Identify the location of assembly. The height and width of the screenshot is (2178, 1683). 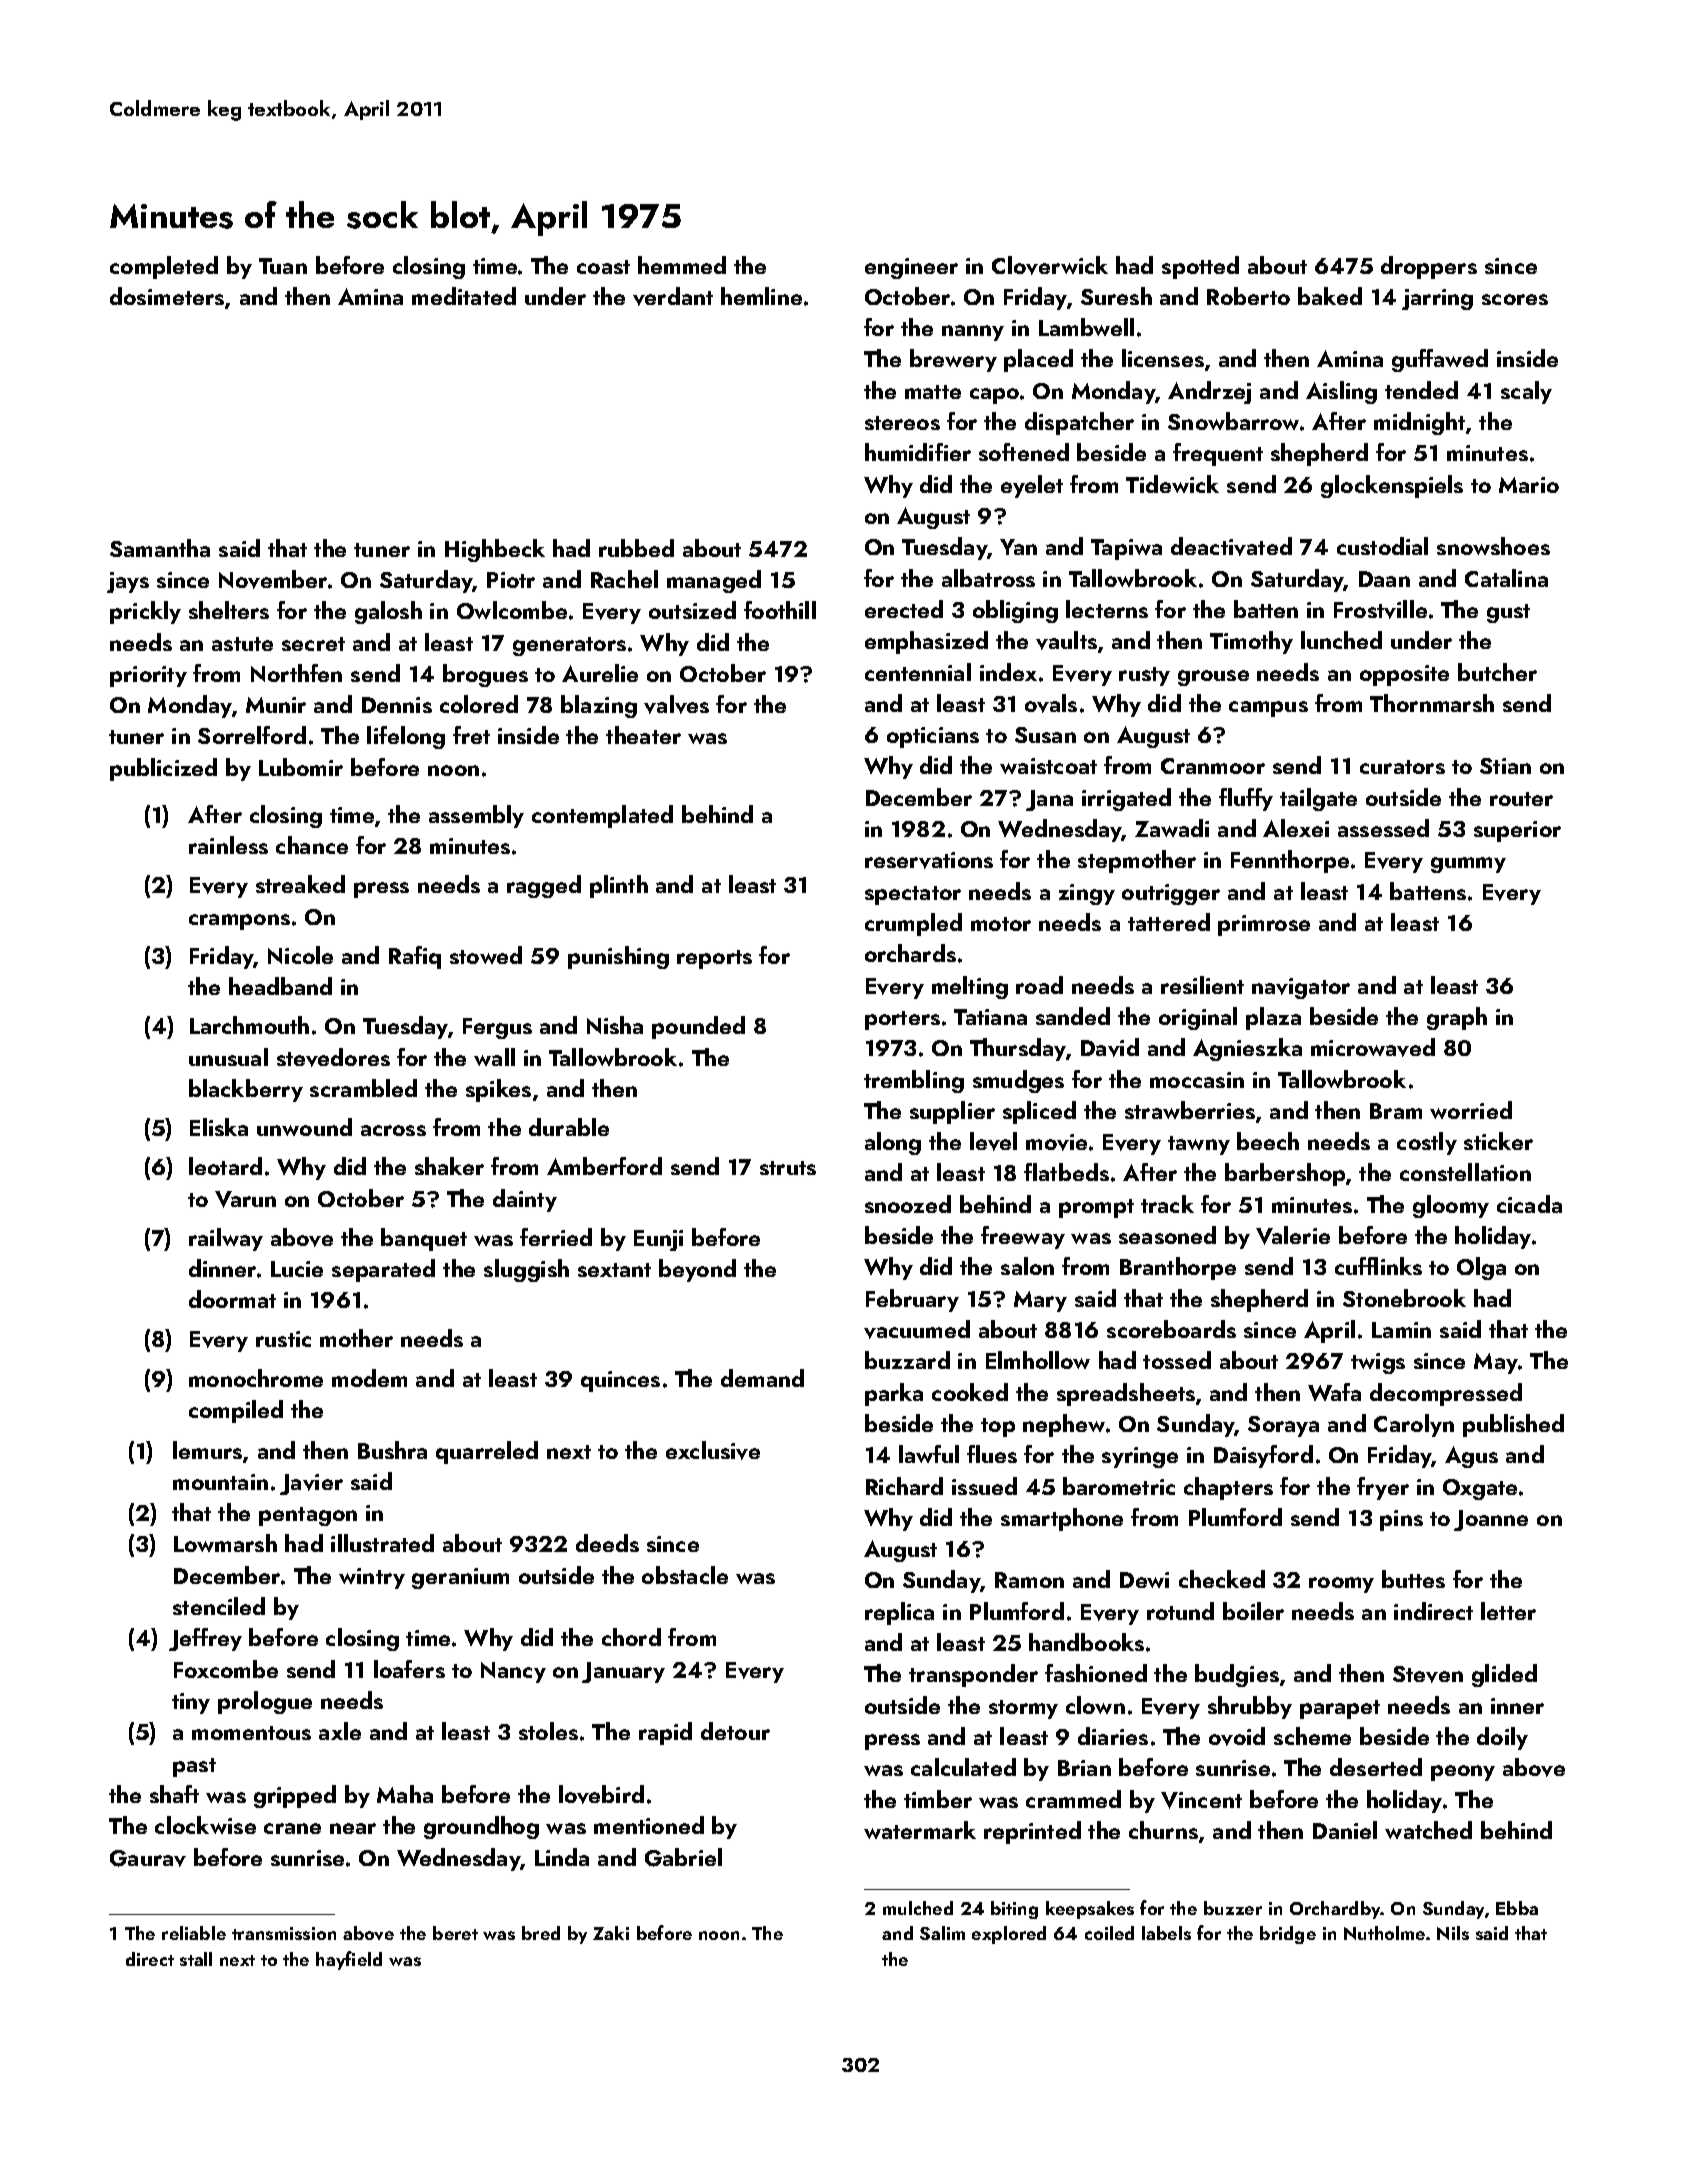
(476, 816).
